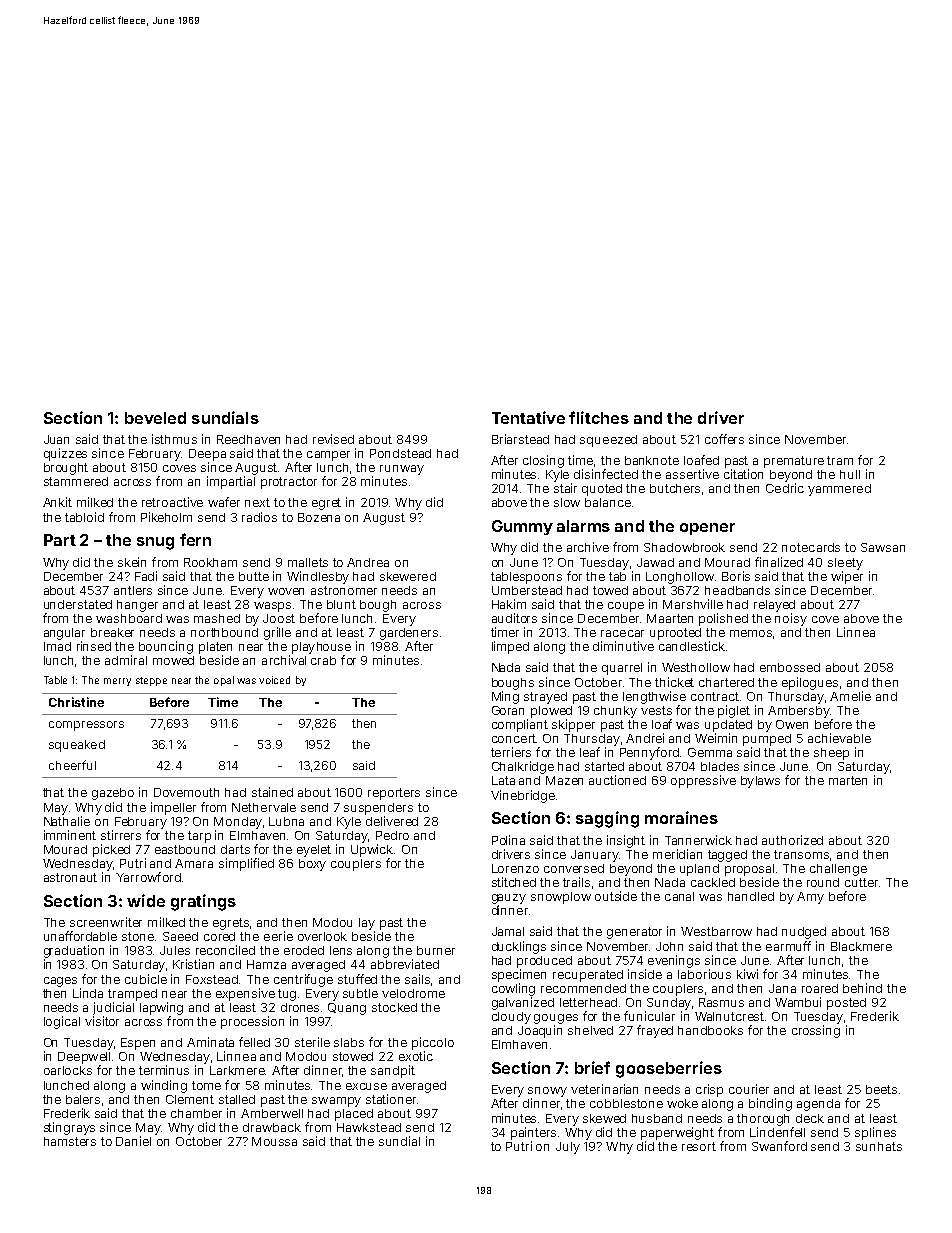 This page has width=952, height=1233. What do you see at coordinates (847, 577) in the page?
I see `wiper` at bounding box center [847, 577].
